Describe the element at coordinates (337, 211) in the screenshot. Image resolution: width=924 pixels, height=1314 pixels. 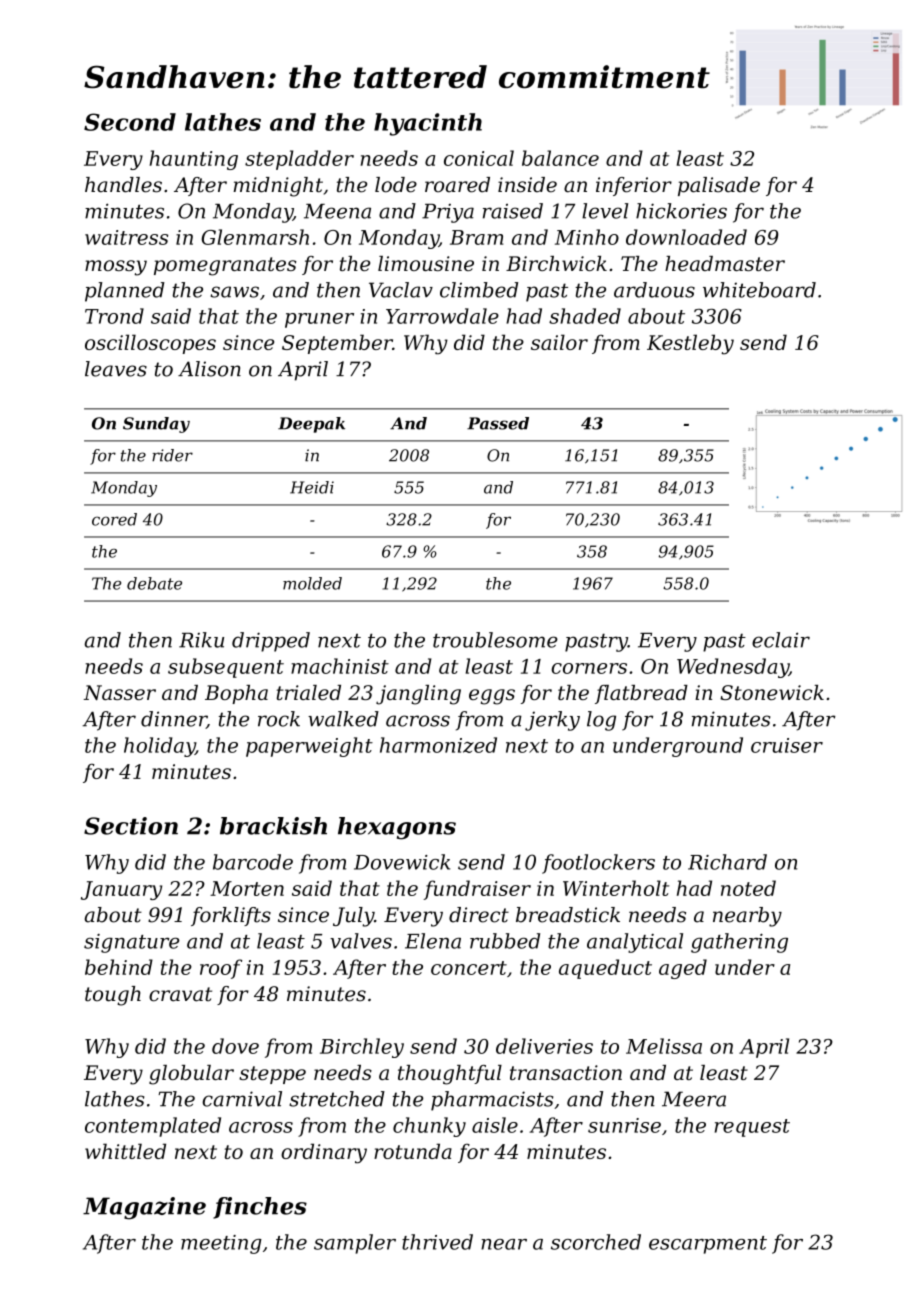
I see `Meena` at that location.
